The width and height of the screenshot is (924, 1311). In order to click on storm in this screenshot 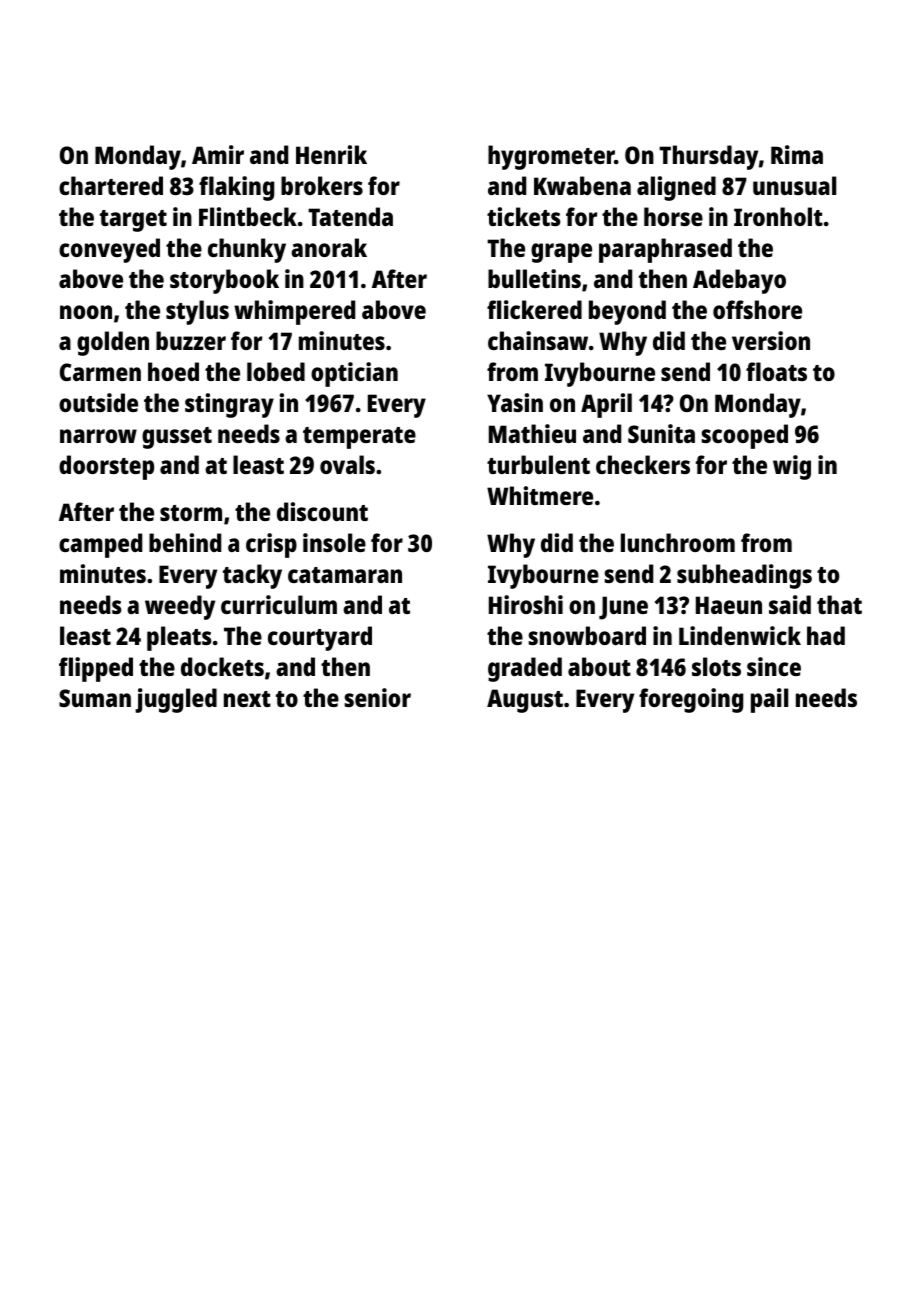, I will do `click(191, 513)`.
